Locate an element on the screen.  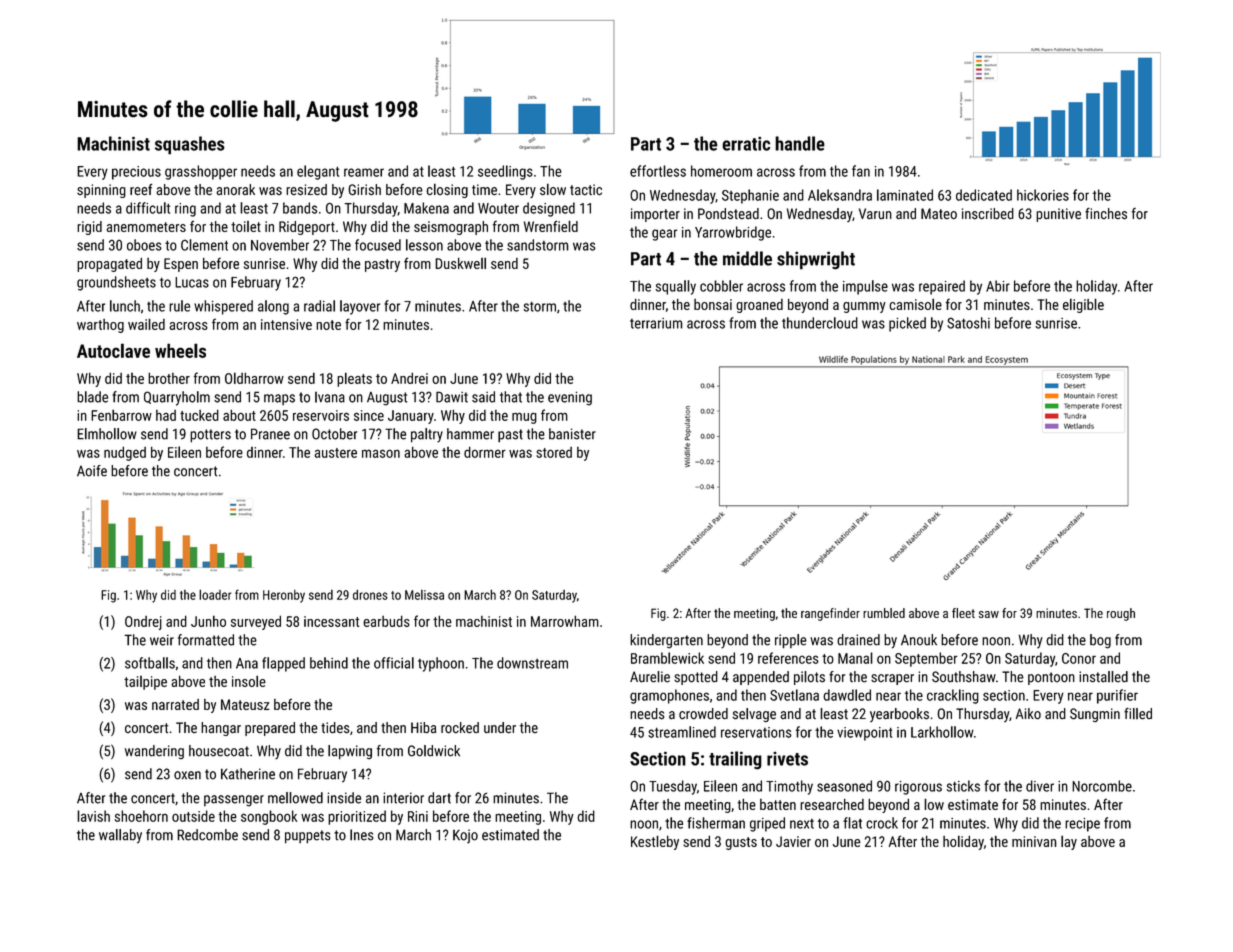
laminated is located at coordinates (905, 195).
